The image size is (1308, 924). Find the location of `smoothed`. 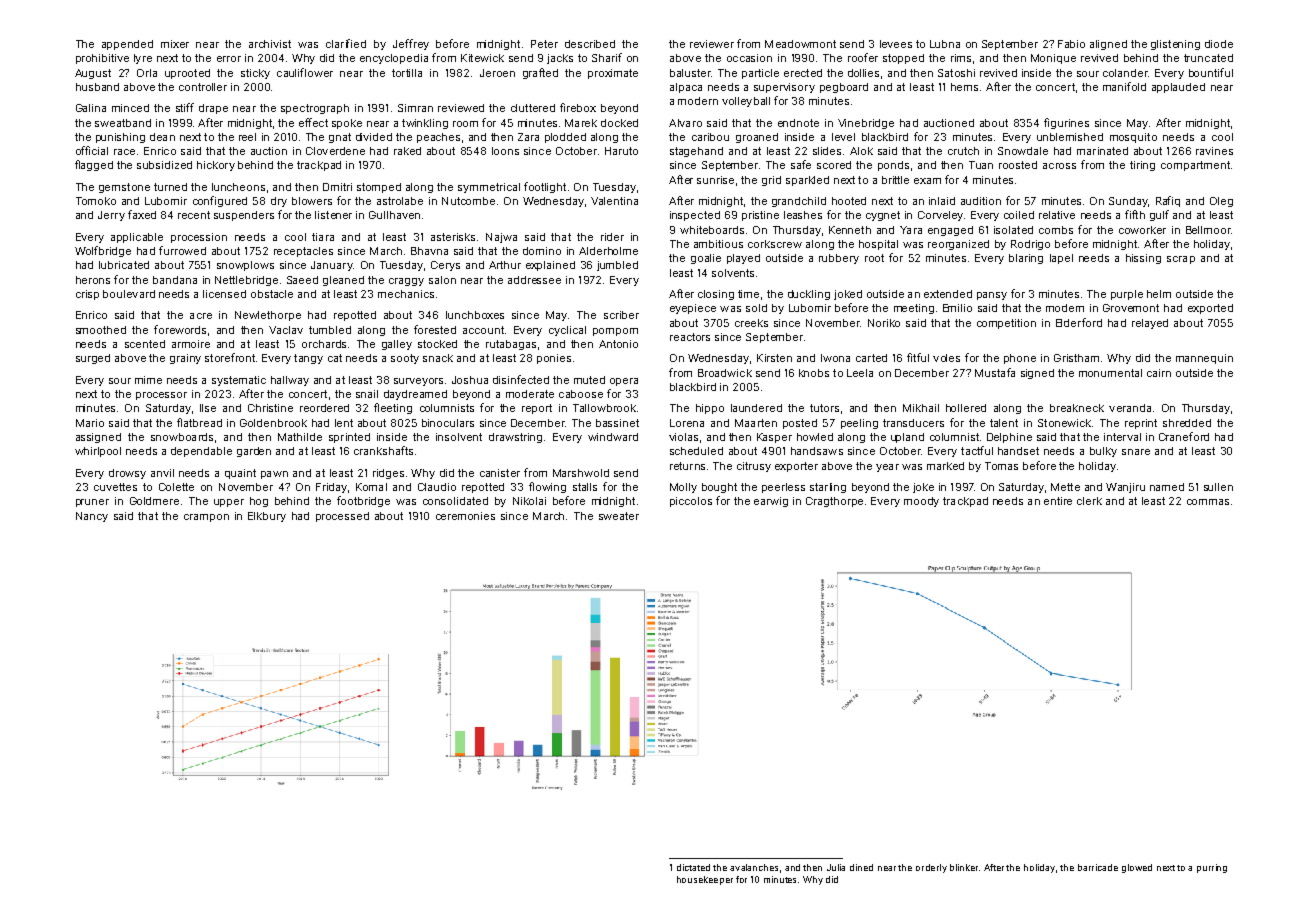

smoothed is located at coordinates (101, 330).
